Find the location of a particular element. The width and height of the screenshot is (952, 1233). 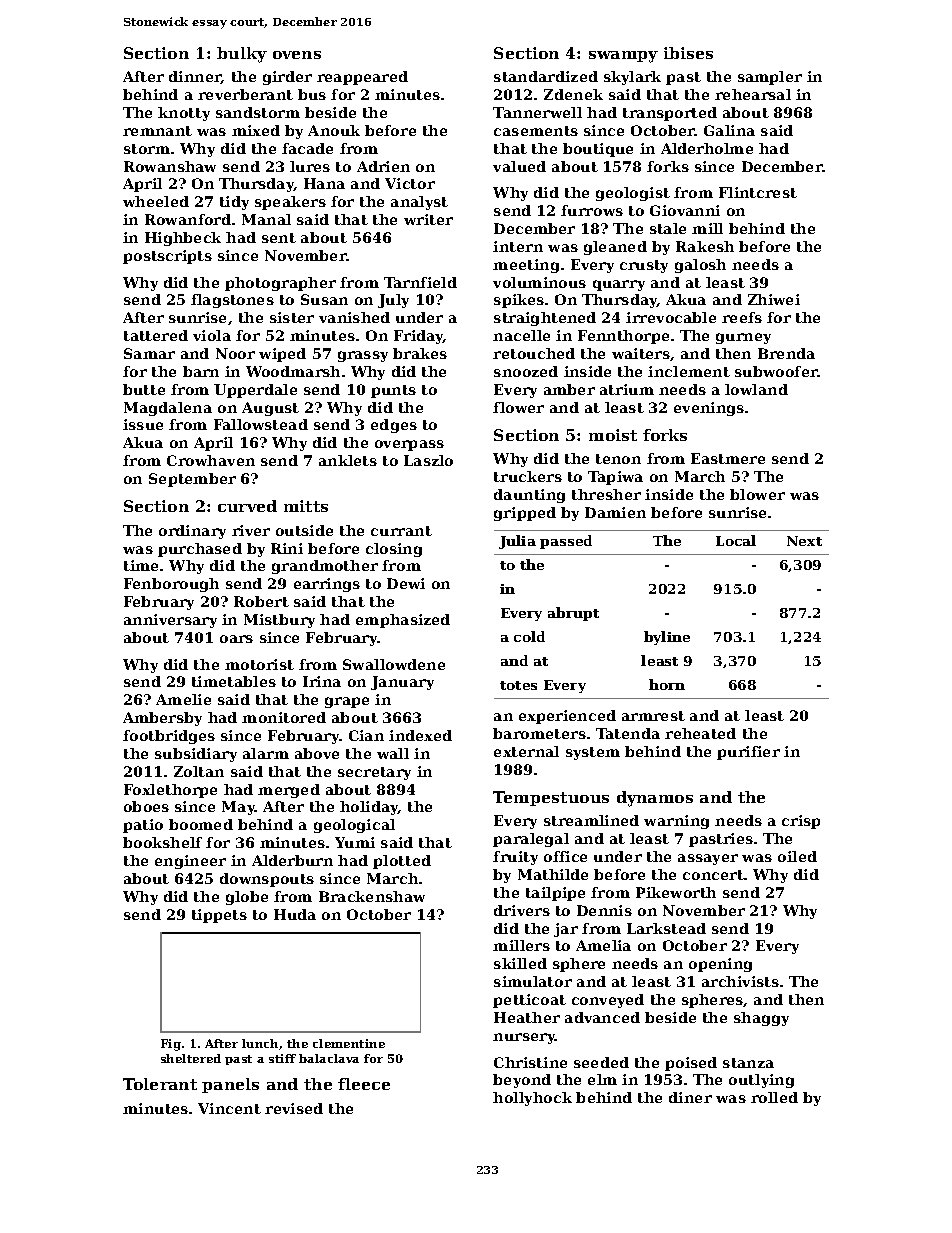

Vincent is located at coordinates (229, 1108).
